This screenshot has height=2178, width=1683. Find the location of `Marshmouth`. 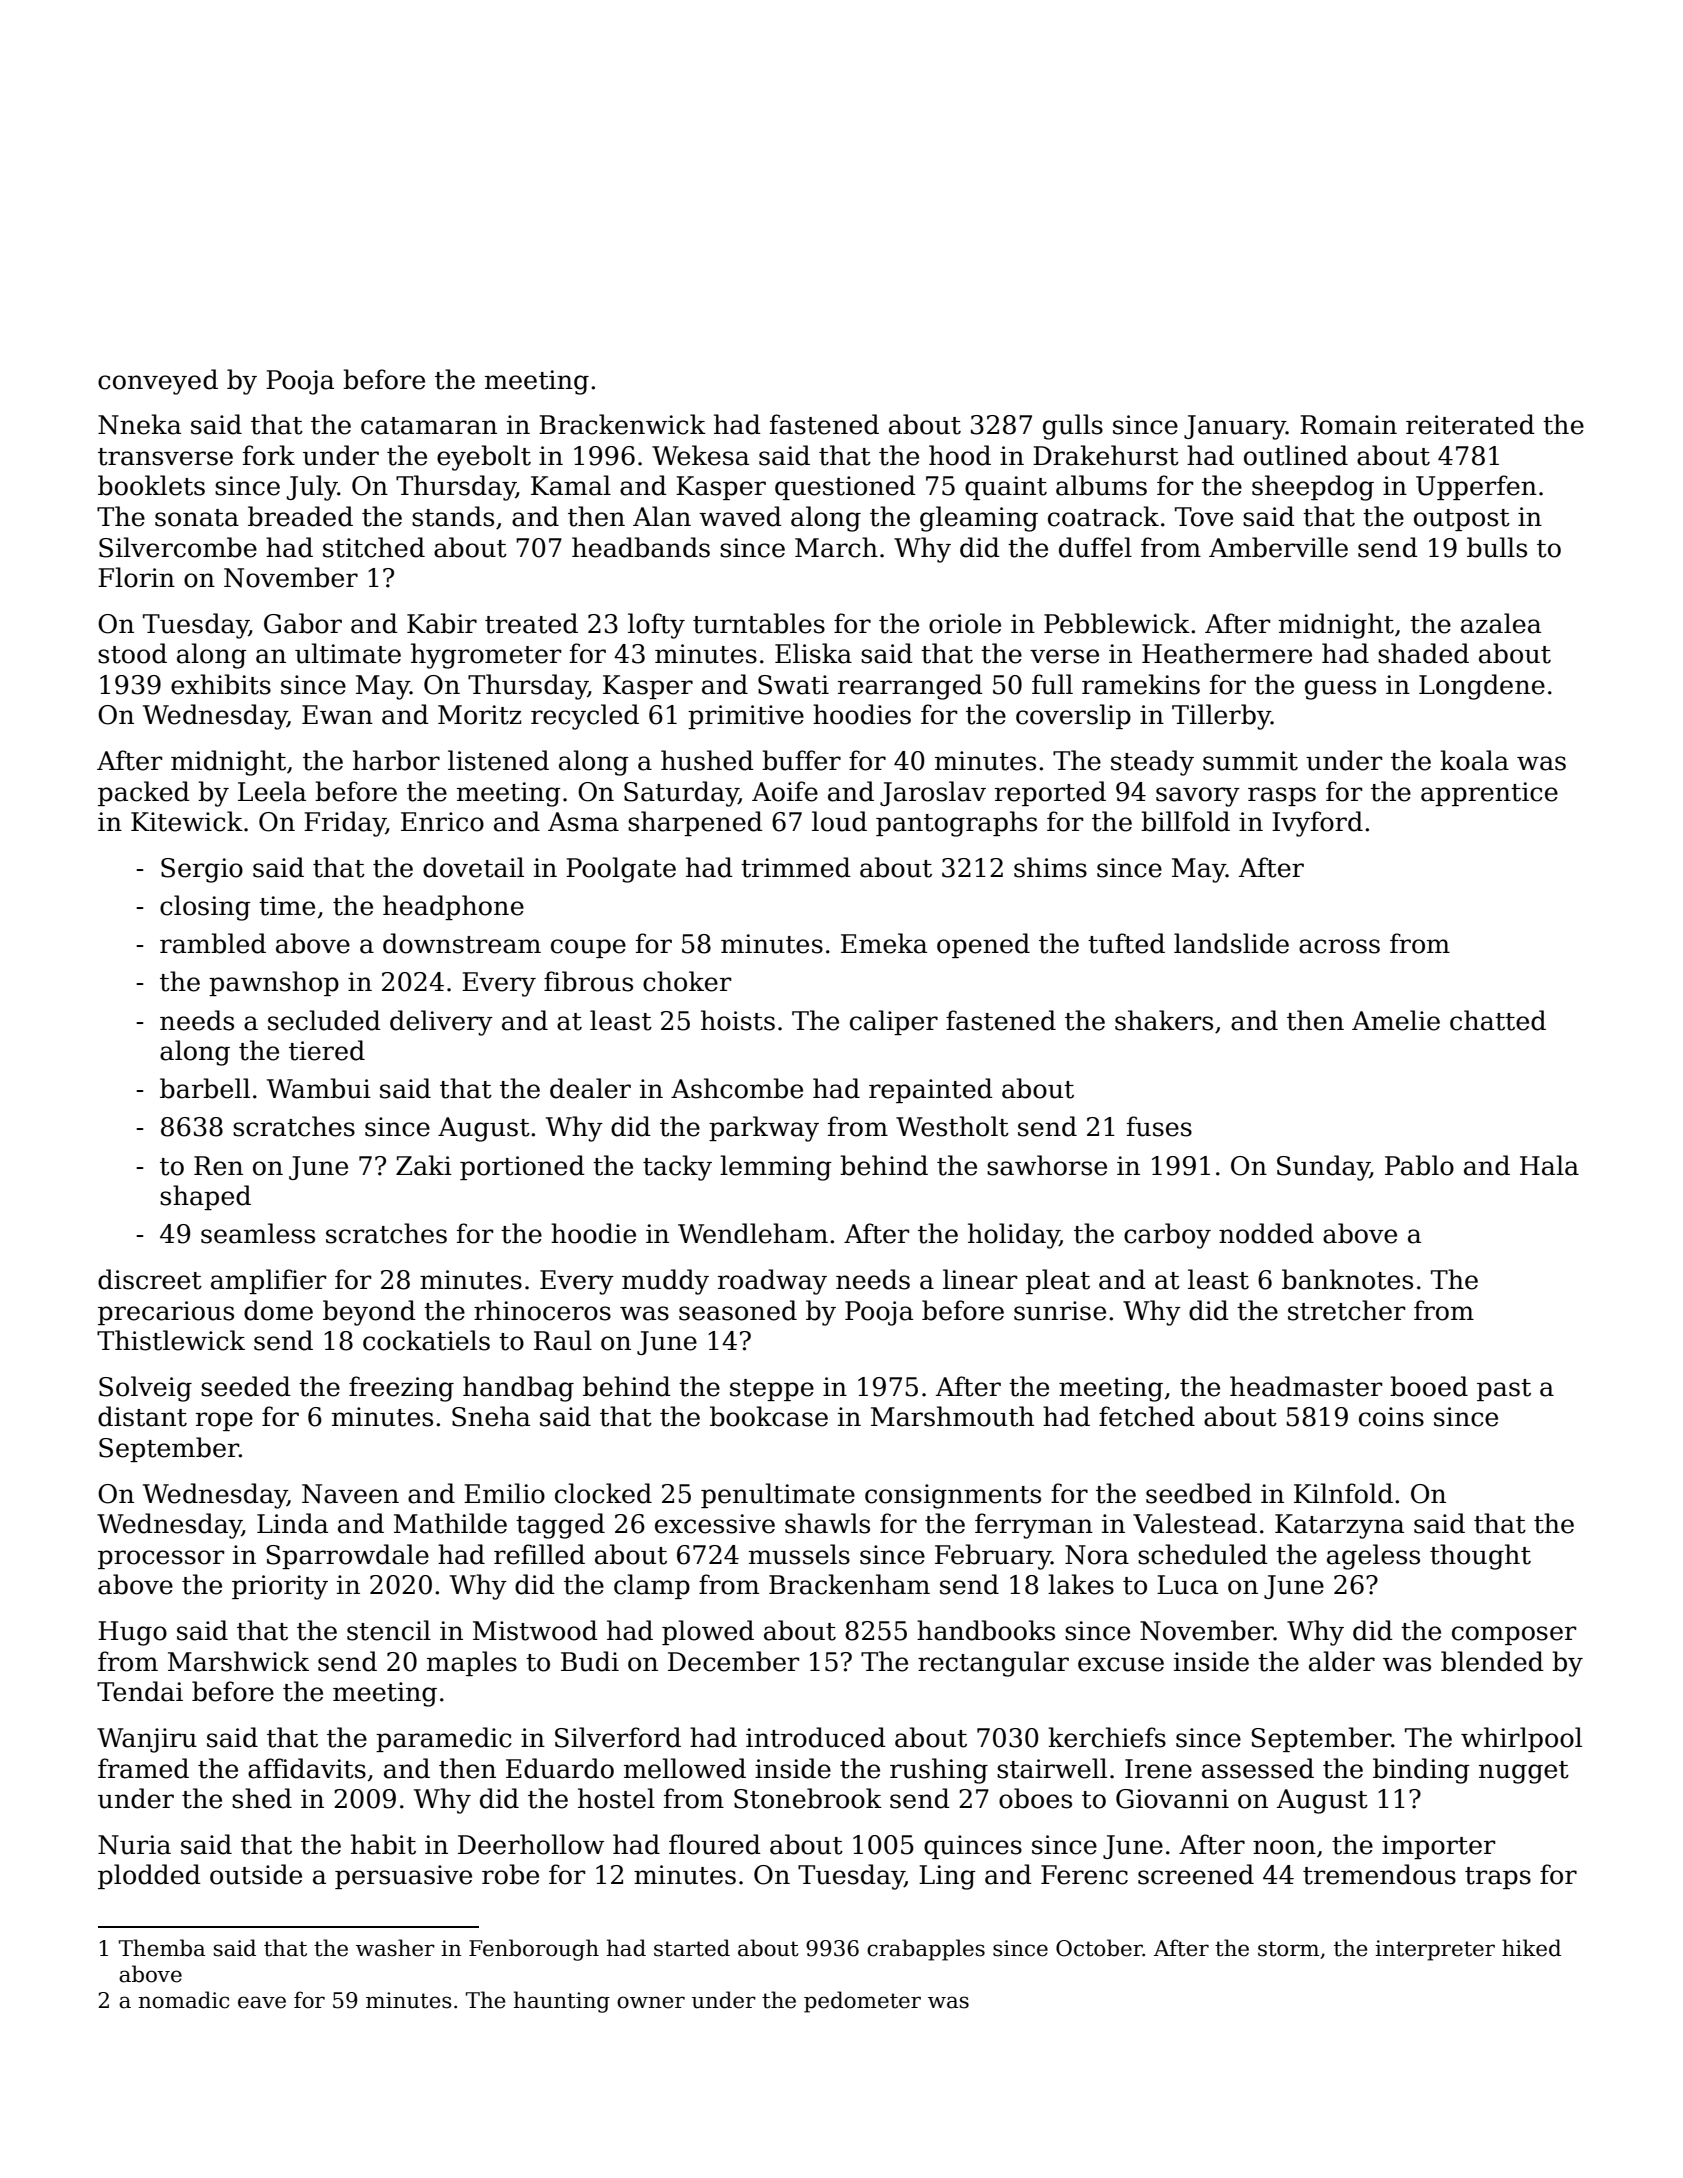

Marshmouth is located at coordinates (952, 1416).
